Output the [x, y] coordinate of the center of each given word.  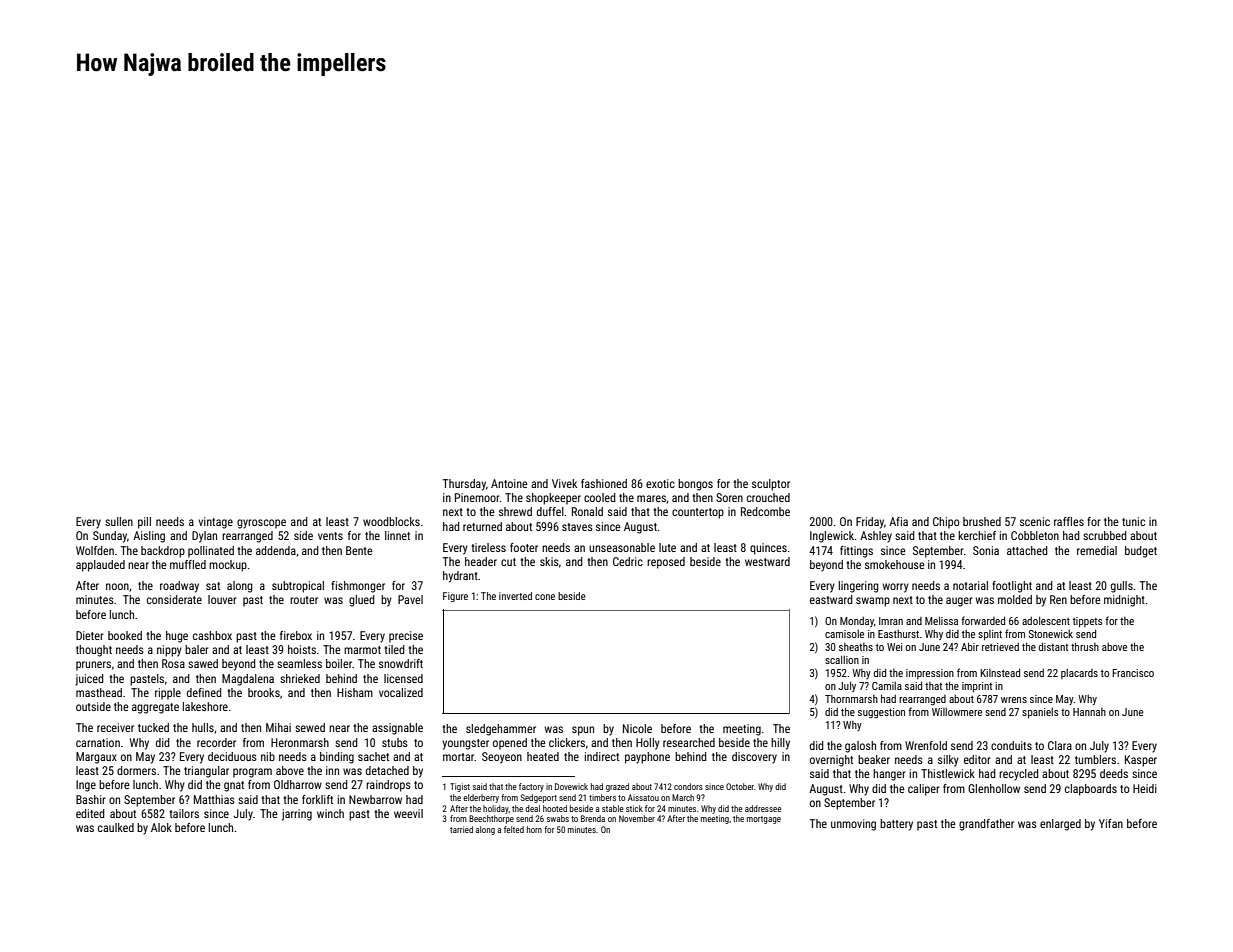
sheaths [856, 647]
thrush [1085, 646]
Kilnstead [1000, 673]
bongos [695, 485]
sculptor [771, 485]
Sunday [110, 537]
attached [1027, 550]
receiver [115, 727]
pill [144, 523]
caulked [116, 827]
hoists [302, 649]
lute [667, 547]
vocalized [401, 692]
